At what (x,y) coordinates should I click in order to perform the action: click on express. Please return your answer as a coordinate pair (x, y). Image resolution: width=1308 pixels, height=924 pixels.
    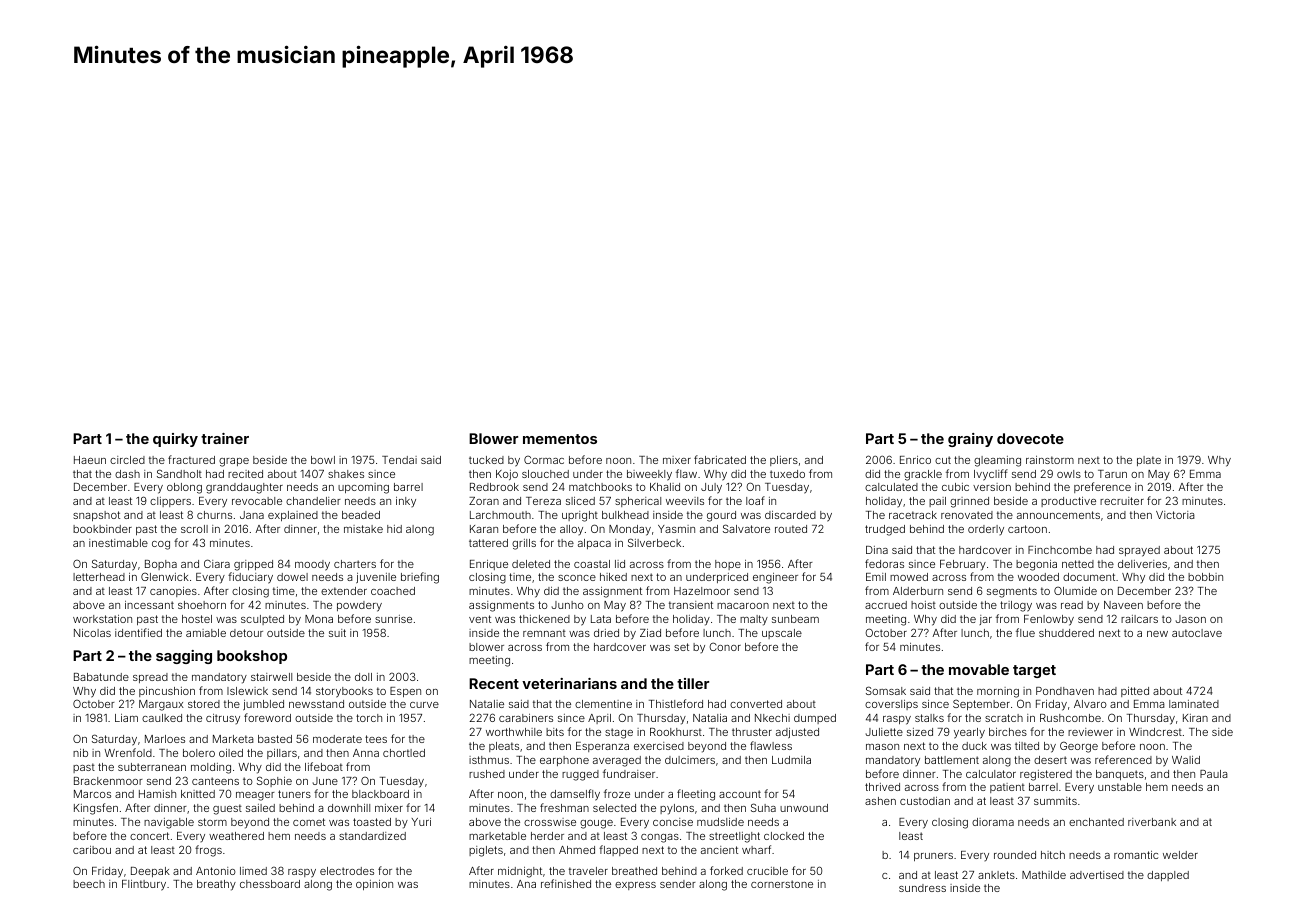
    Looking at the image, I should click on (635, 886).
